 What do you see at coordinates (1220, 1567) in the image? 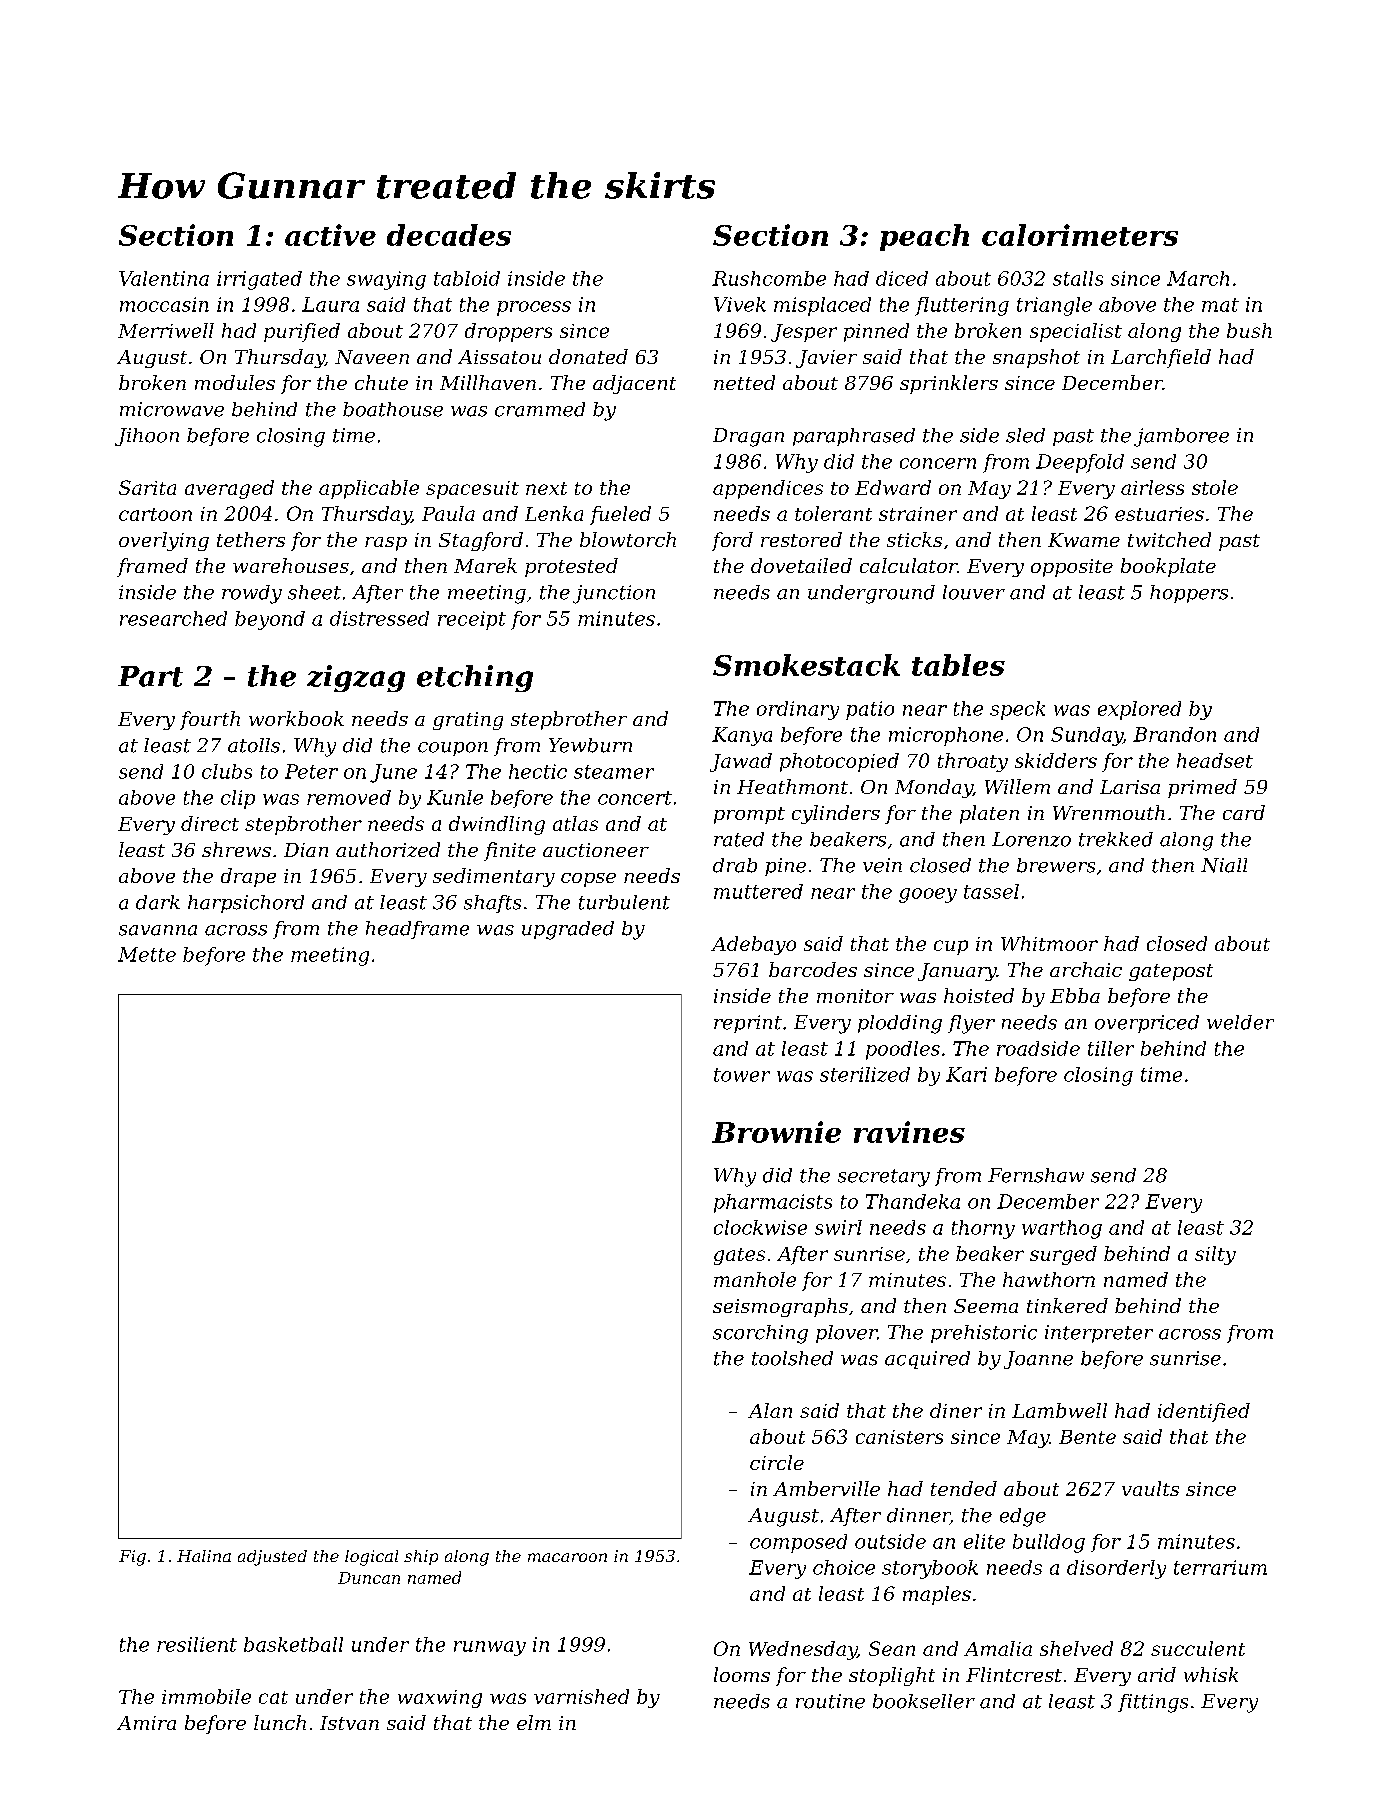
I see `terrarium` at bounding box center [1220, 1567].
